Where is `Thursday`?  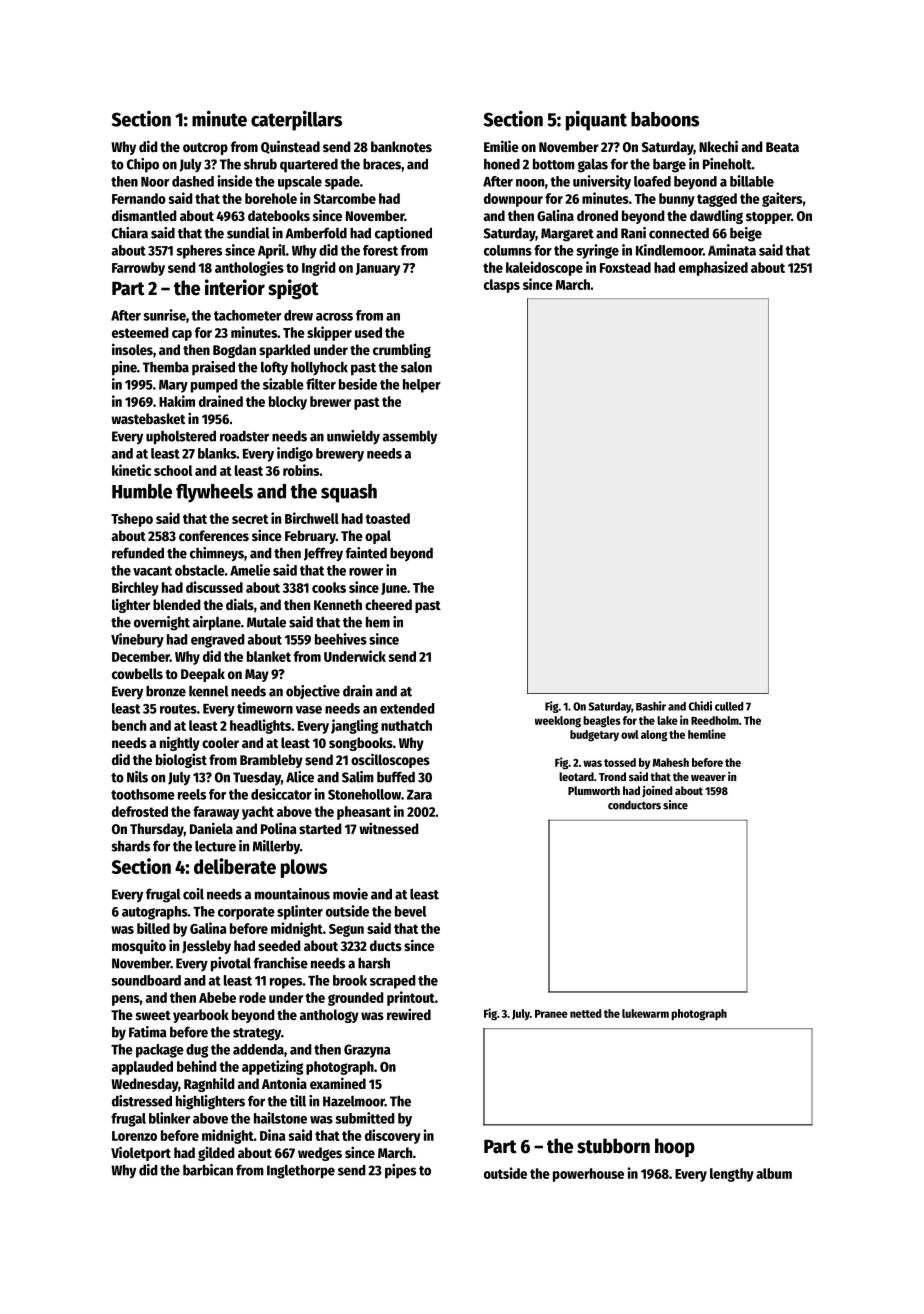
Thursday is located at coordinates (157, 830).
